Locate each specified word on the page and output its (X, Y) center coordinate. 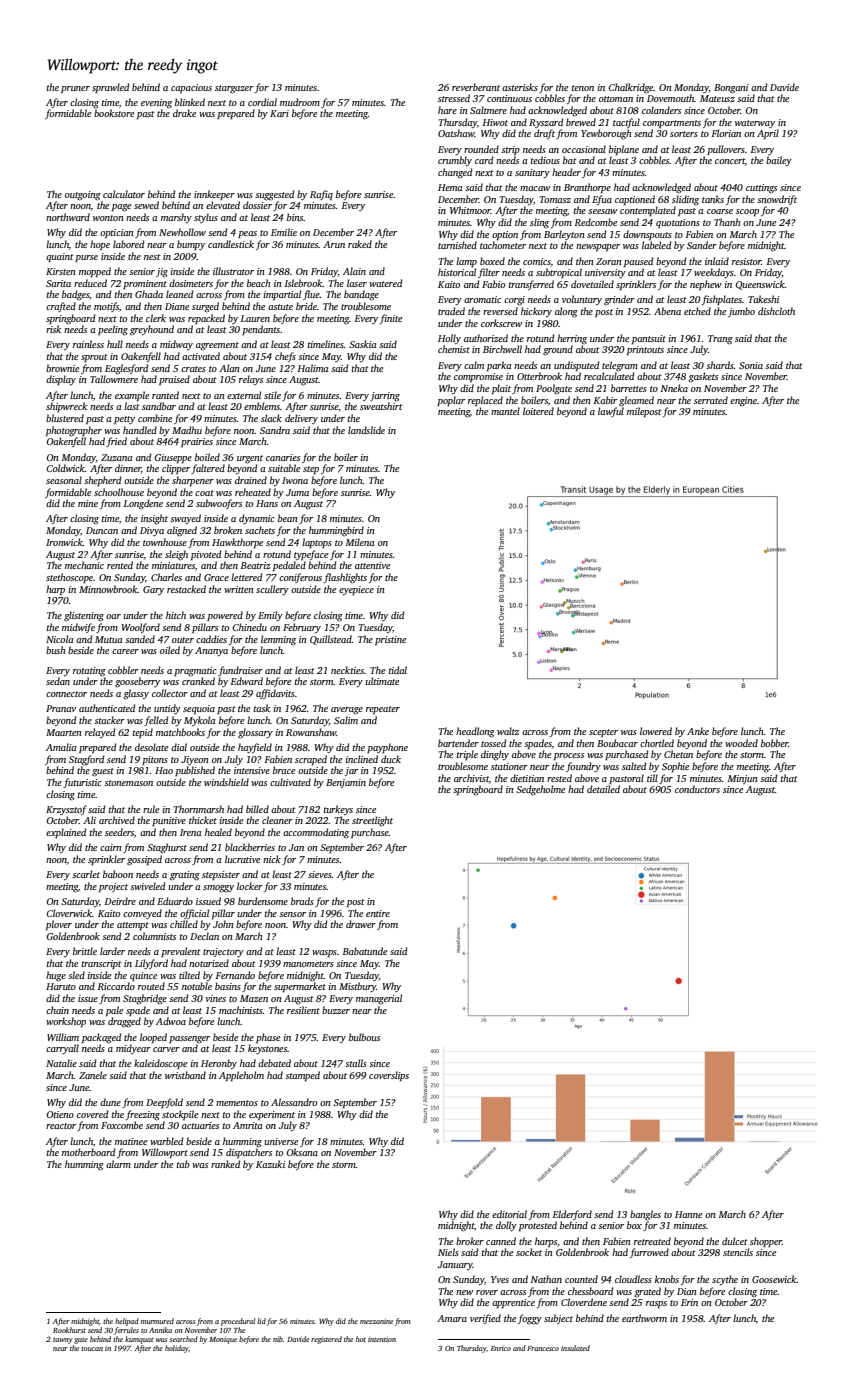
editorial (509, 1214)
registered (326, 1340)
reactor (61, 1126)
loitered (538, 411)
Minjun (743, 779)
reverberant (476, 87)
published (195, 771)
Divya (152, 531)
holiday (176, 1349)
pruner (75, 89)
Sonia (751, 365)
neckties (347, 670)
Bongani (731, 89)
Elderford (572, 1215)
